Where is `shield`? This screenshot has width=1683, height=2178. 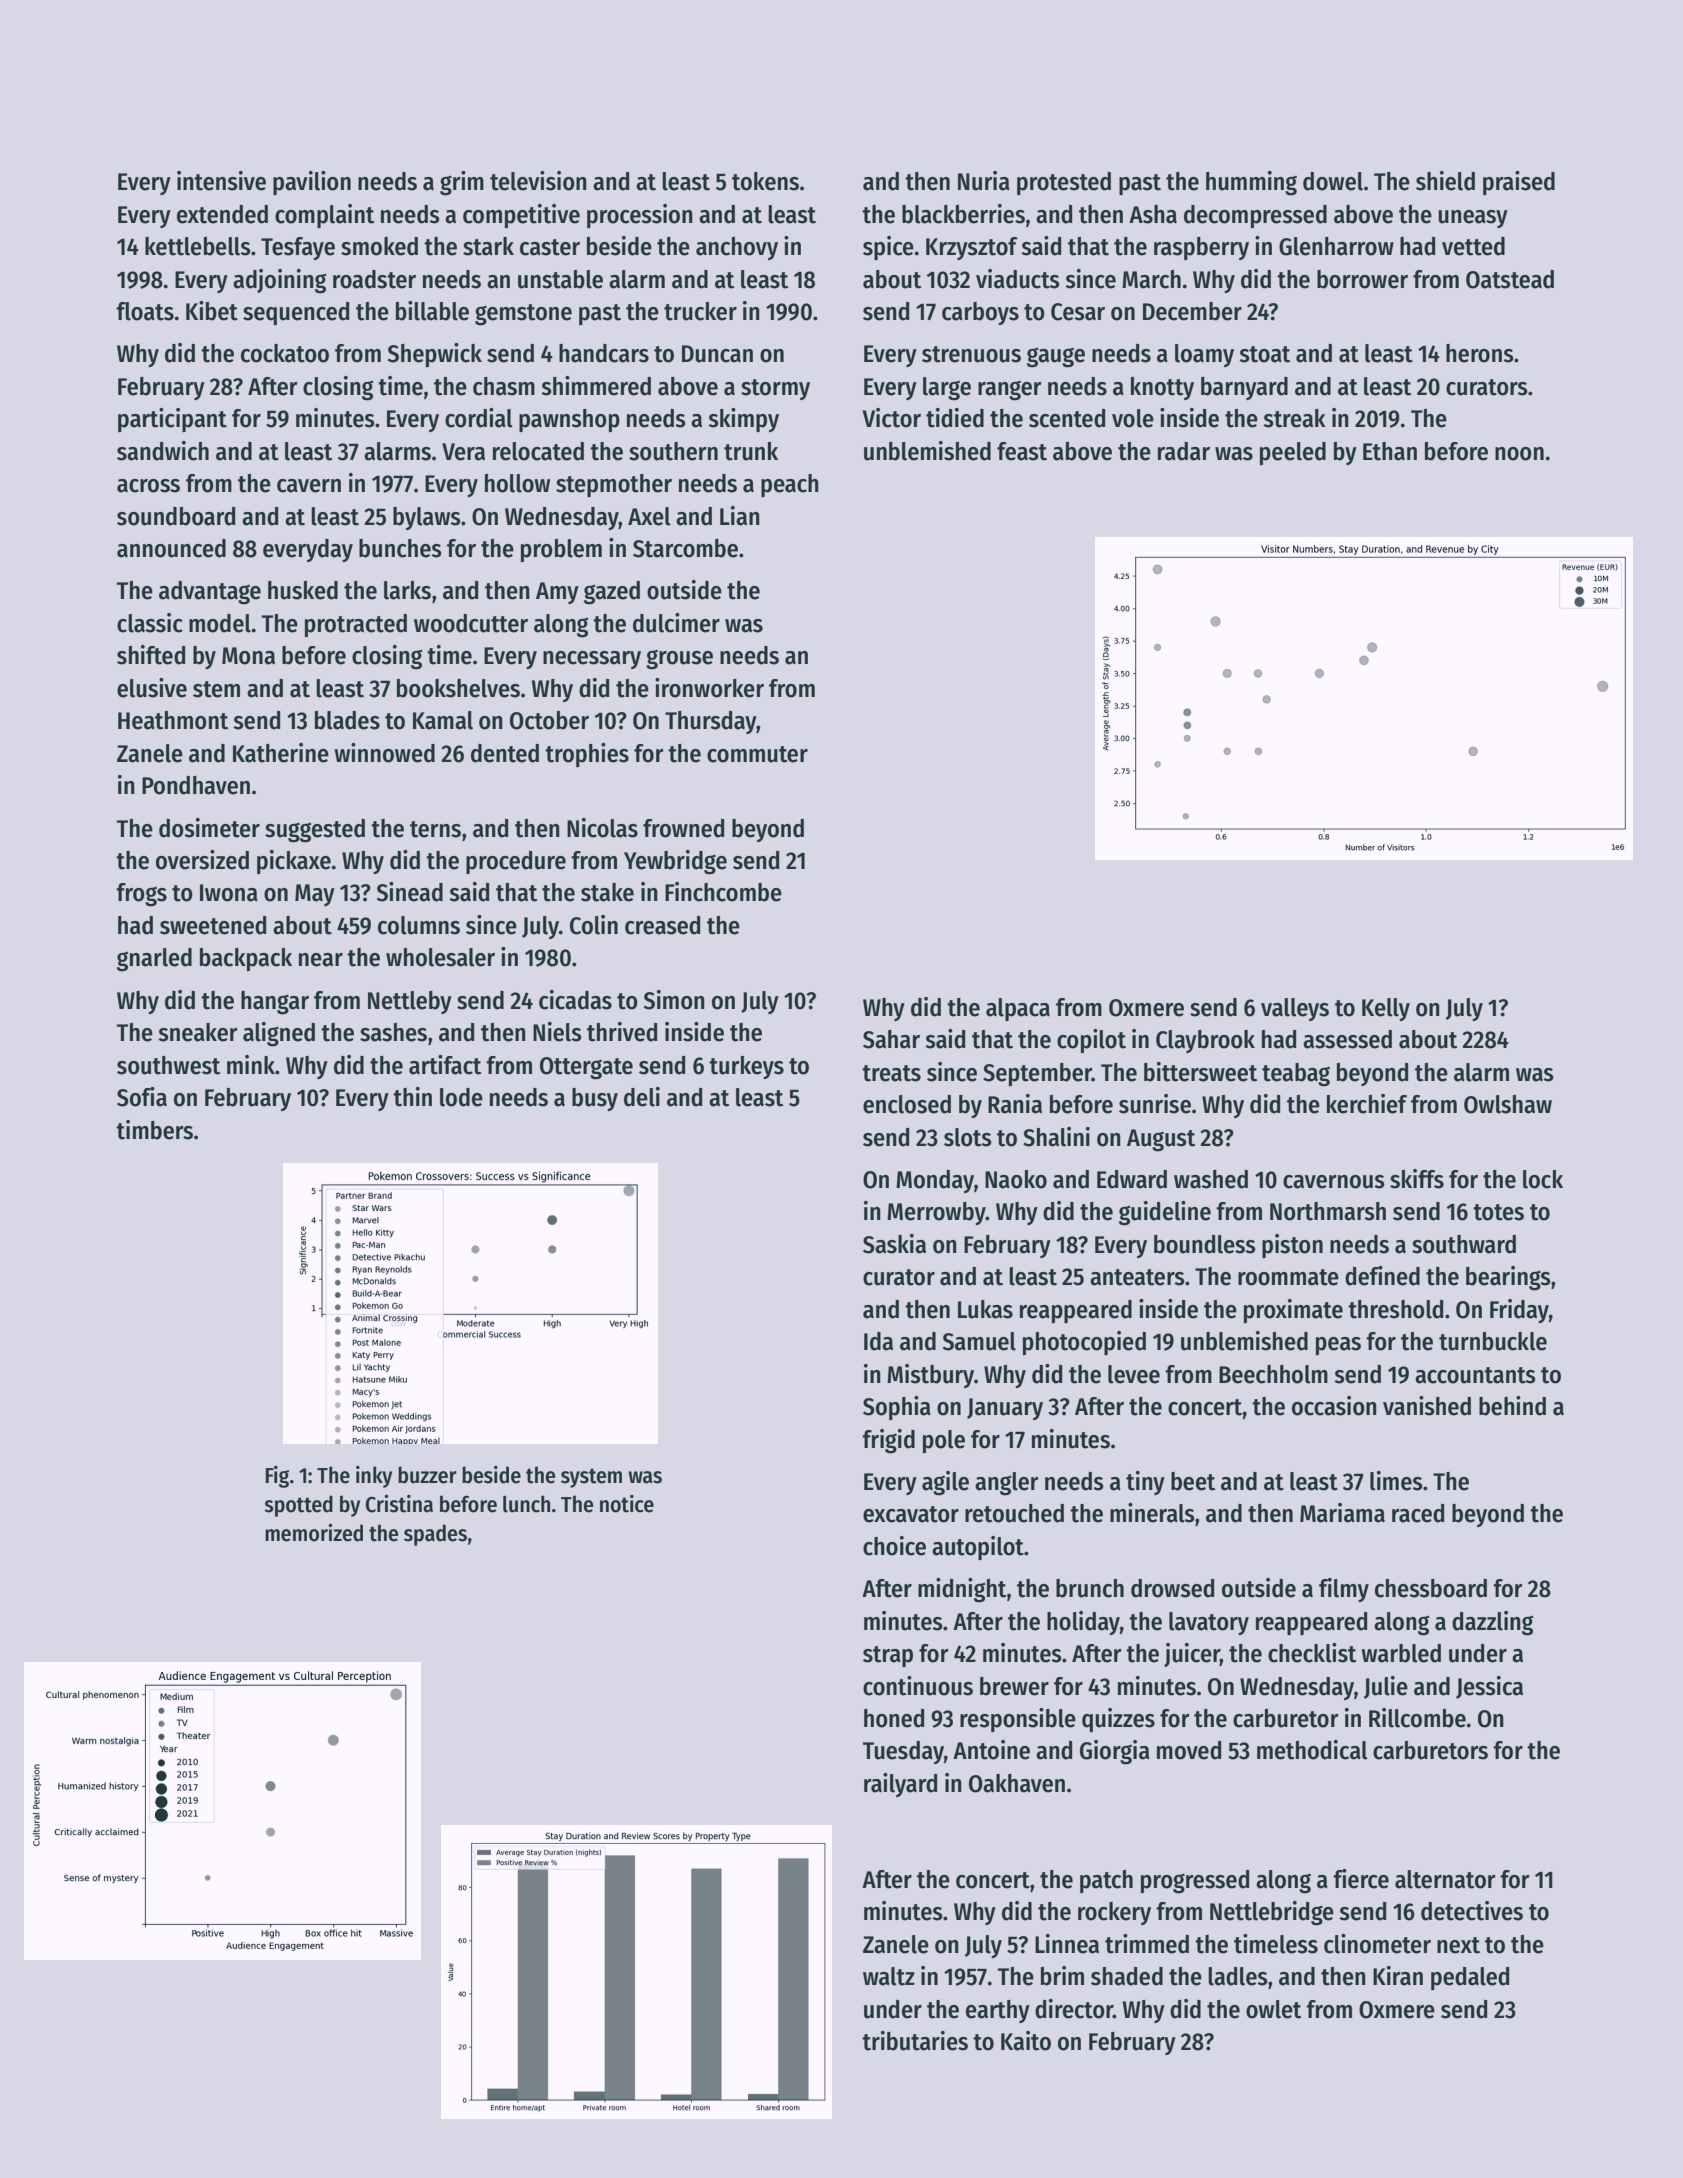
shield is located at coordinates (1445, 181).
